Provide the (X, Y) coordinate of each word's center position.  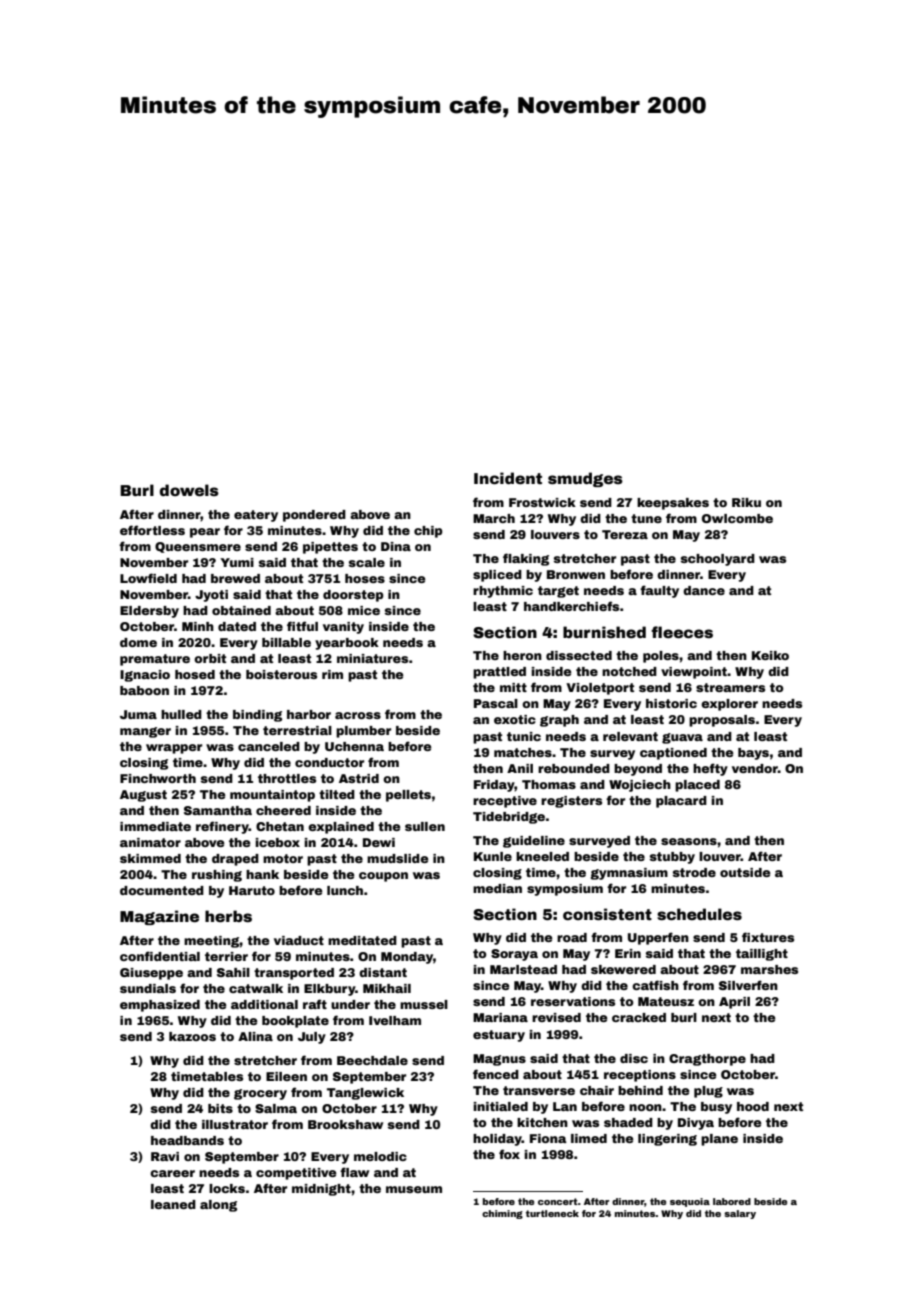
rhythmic (503, 592)
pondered (314, 516)
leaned (173, 1204)
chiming (502, 1214)
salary (740, 1214)
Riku (746, 502)
